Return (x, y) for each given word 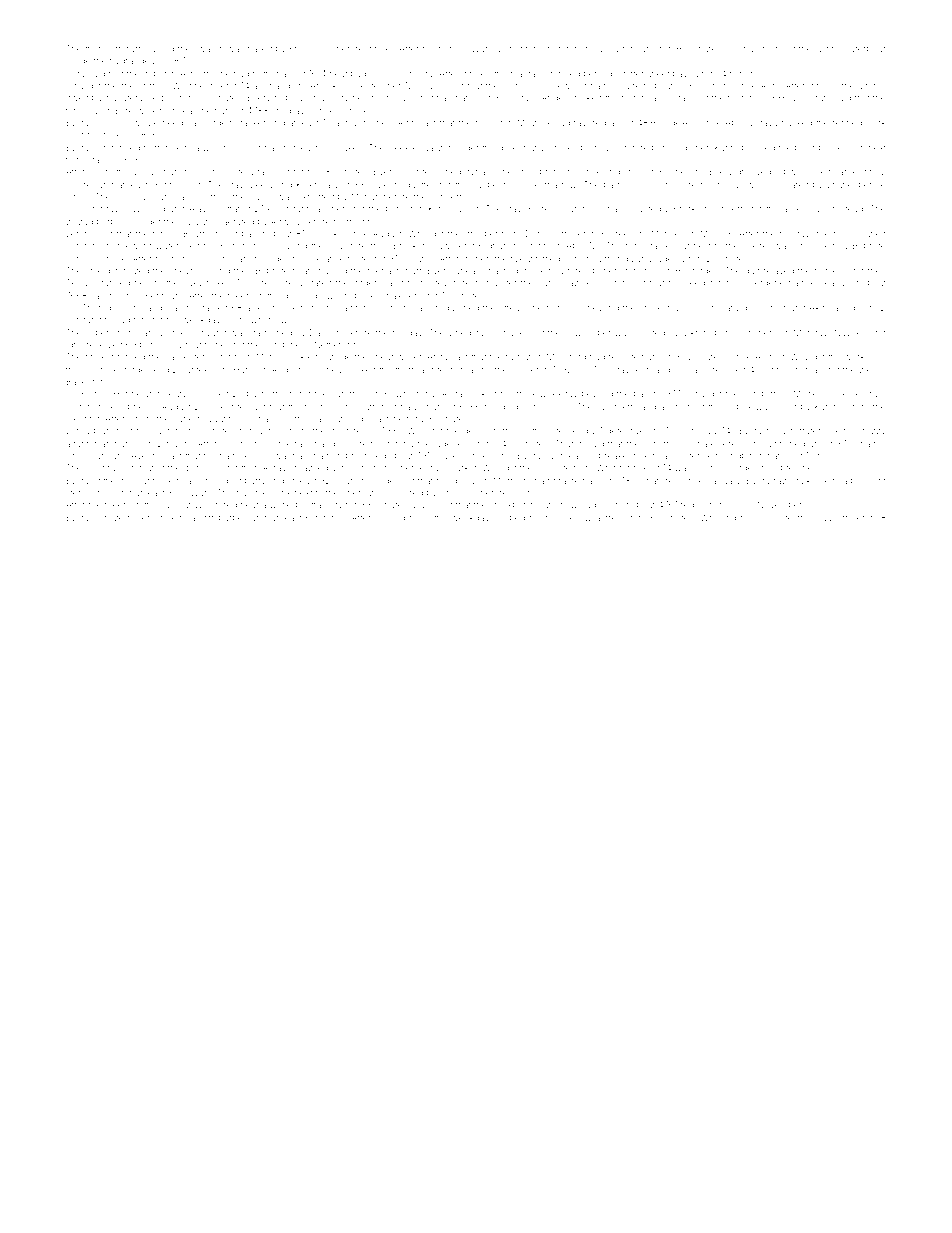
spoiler (525, 370)
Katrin (826, 406)
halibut (489, 122)
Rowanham (286, 455)
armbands (274, 85)
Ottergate (544, 431)
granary (667, 408)
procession (842, 148)
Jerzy (174, 394)
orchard (250, 147)
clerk (876, 122)
